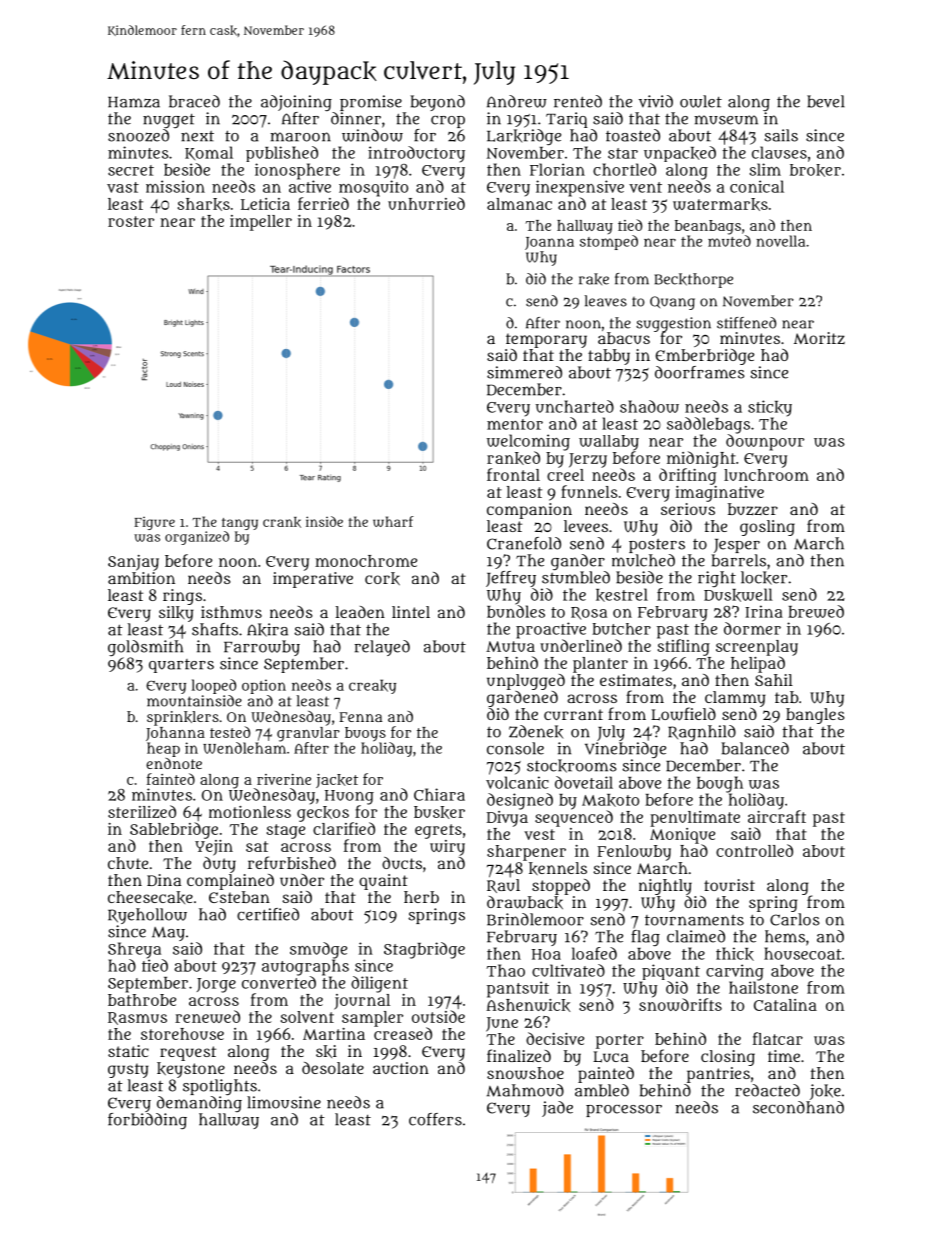 This screenshot has width=952, height=1233. What do you see at coordinates (261, 223) in the screenshot?
I see `impeller` at bounding box center [261, 223].
